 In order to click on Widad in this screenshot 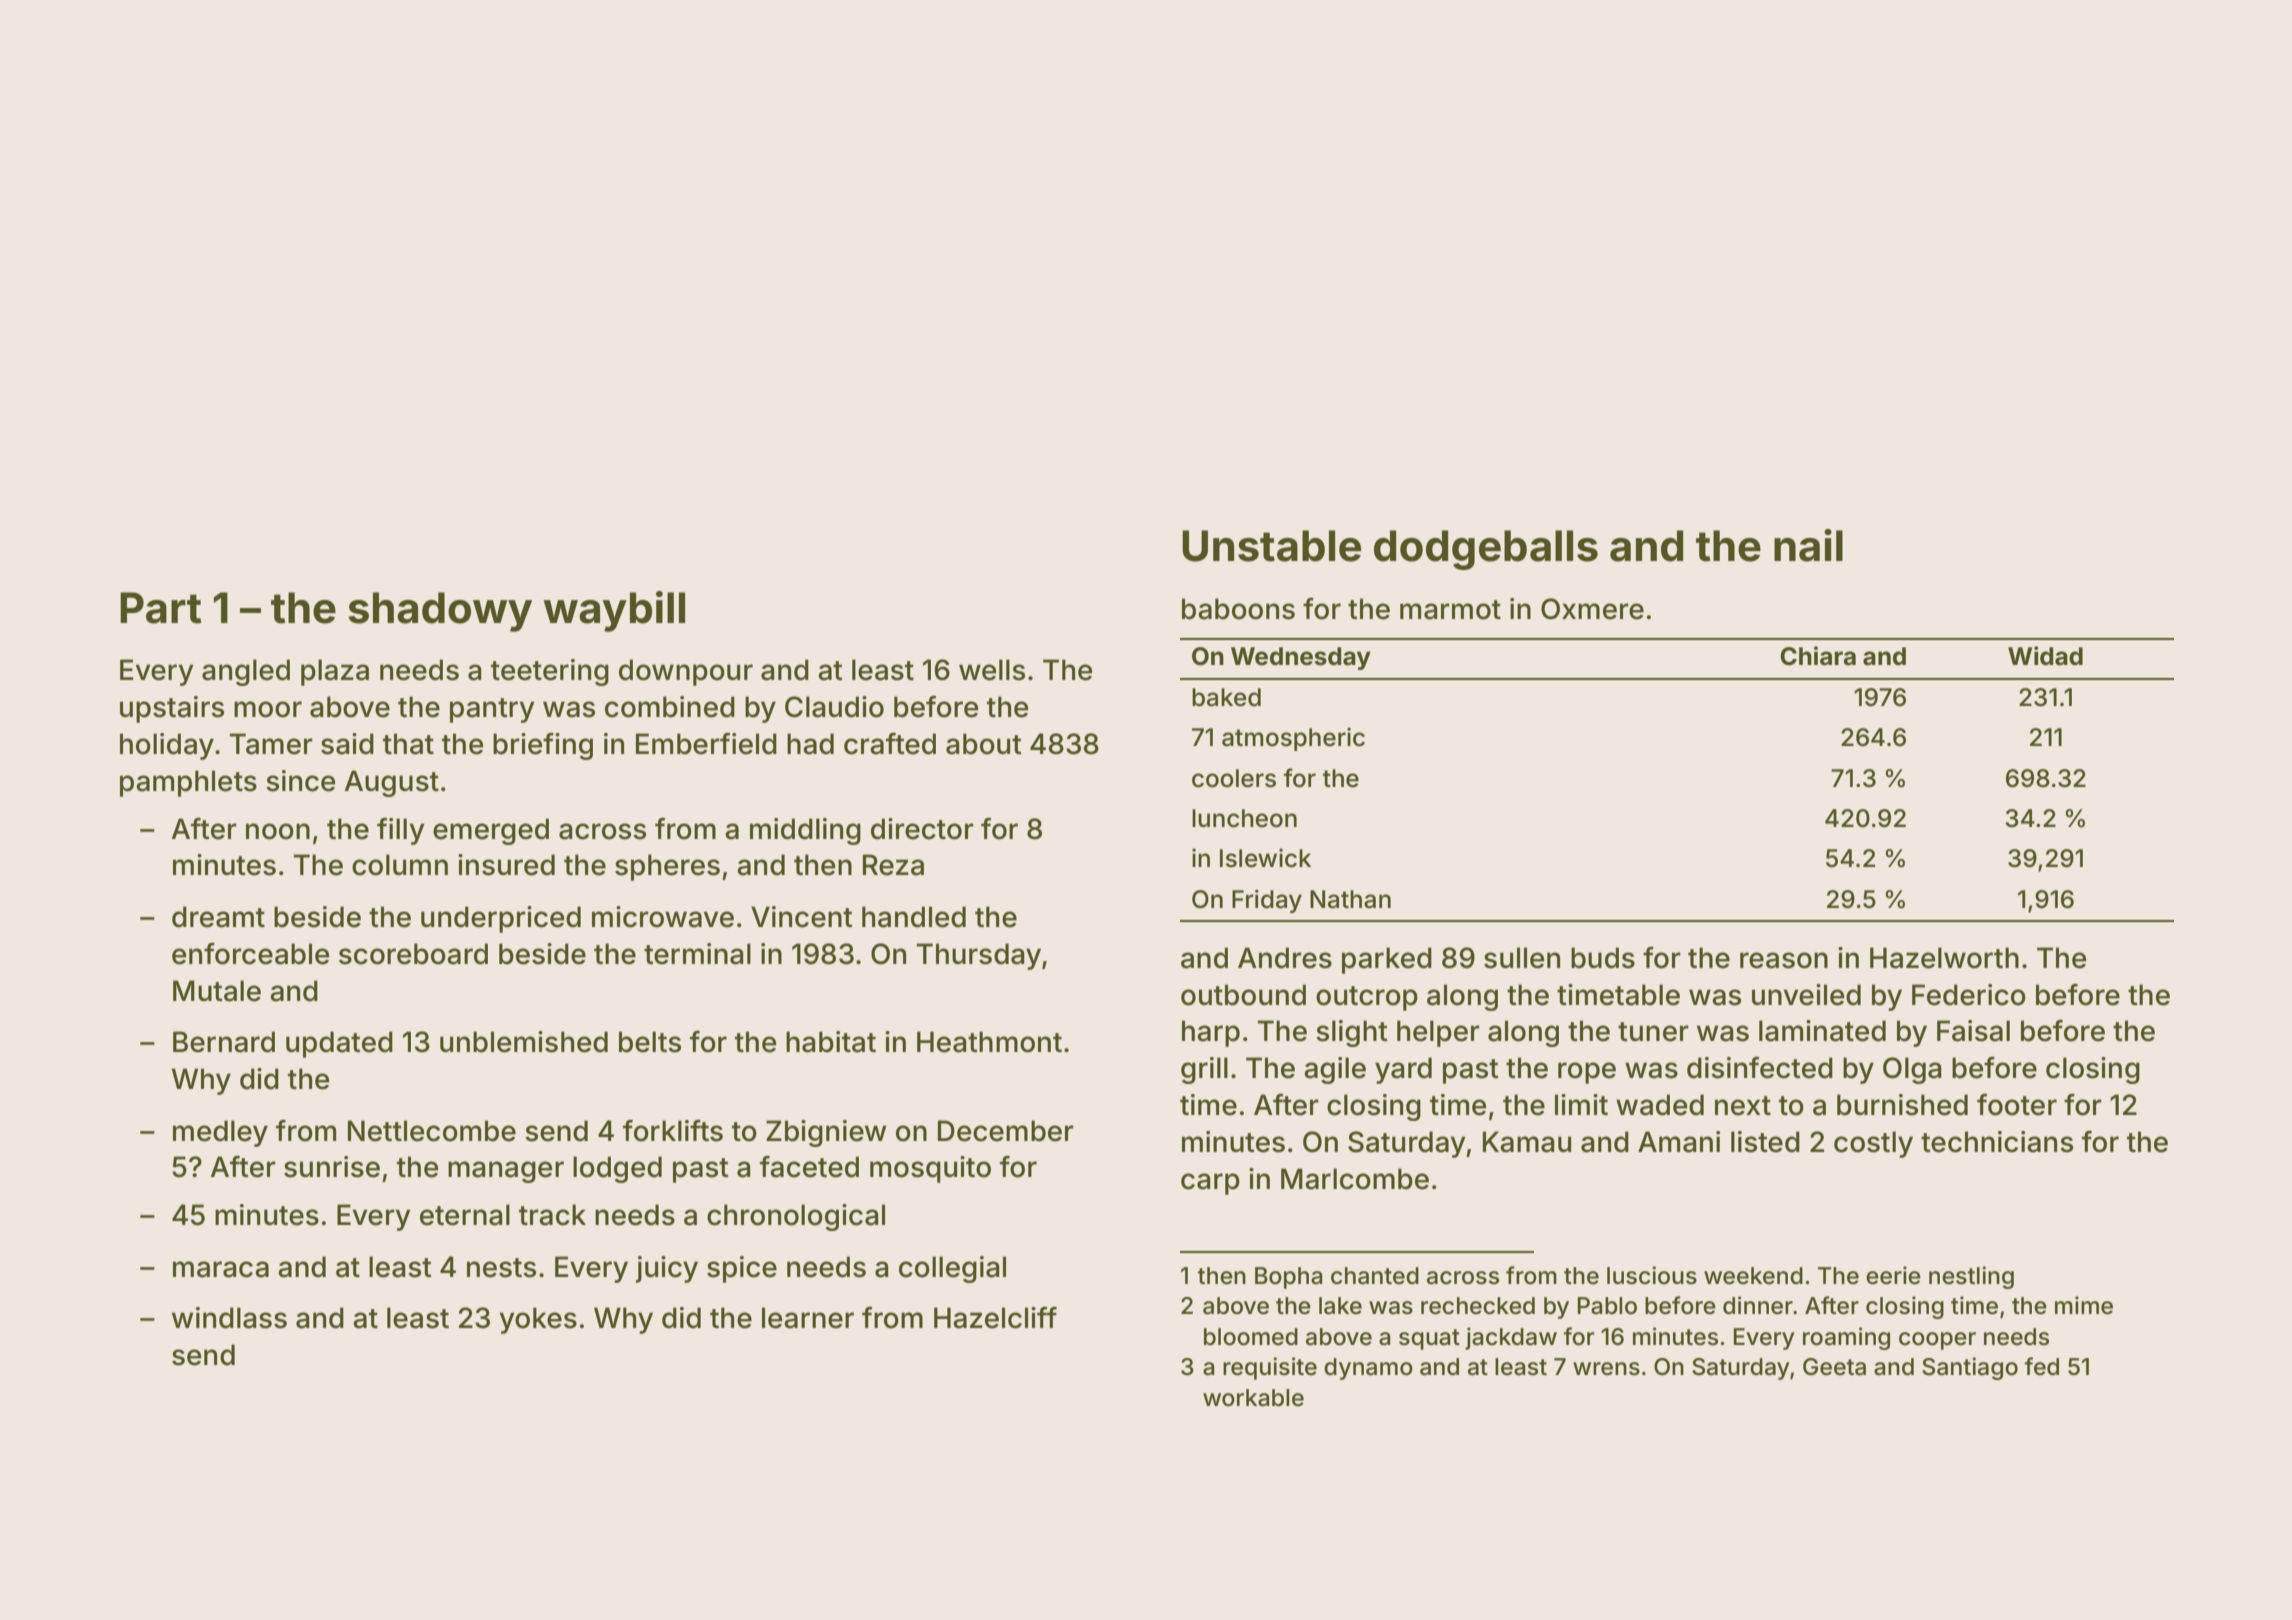, I will do `click(2045, 656)`.
